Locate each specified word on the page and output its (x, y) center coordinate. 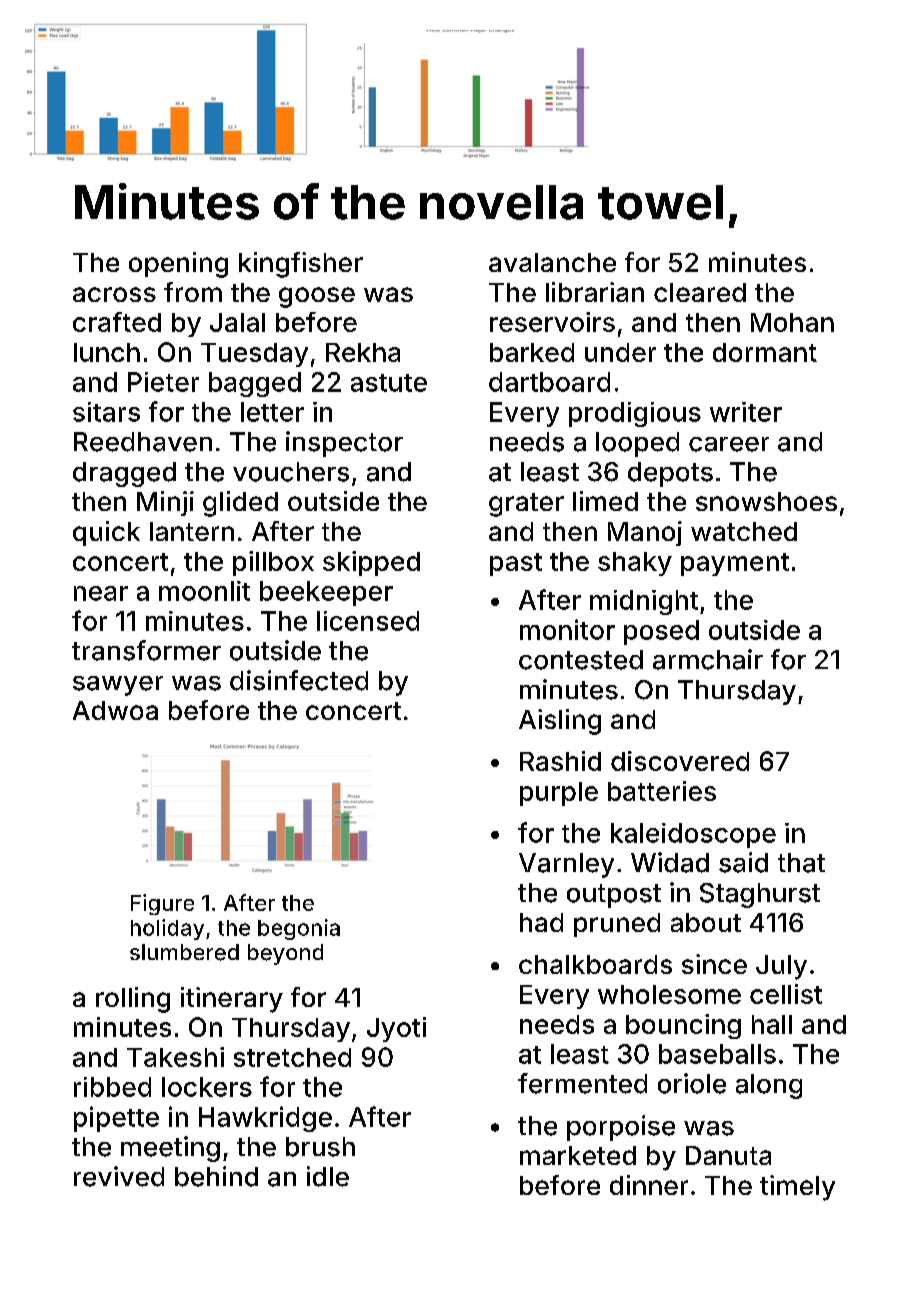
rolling (133, 1000)
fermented (582, 1083)
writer (746, 412)
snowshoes (766, 501)
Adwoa (115, 710)
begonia (299, 929)
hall (772, 1024)
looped (637, 444)
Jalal (237, 322)
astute (389, 383)
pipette (116, 1119)
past (516, 564)
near (101, 593)
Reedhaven (143, 442)
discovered (680, 761)
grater (526, 505)
